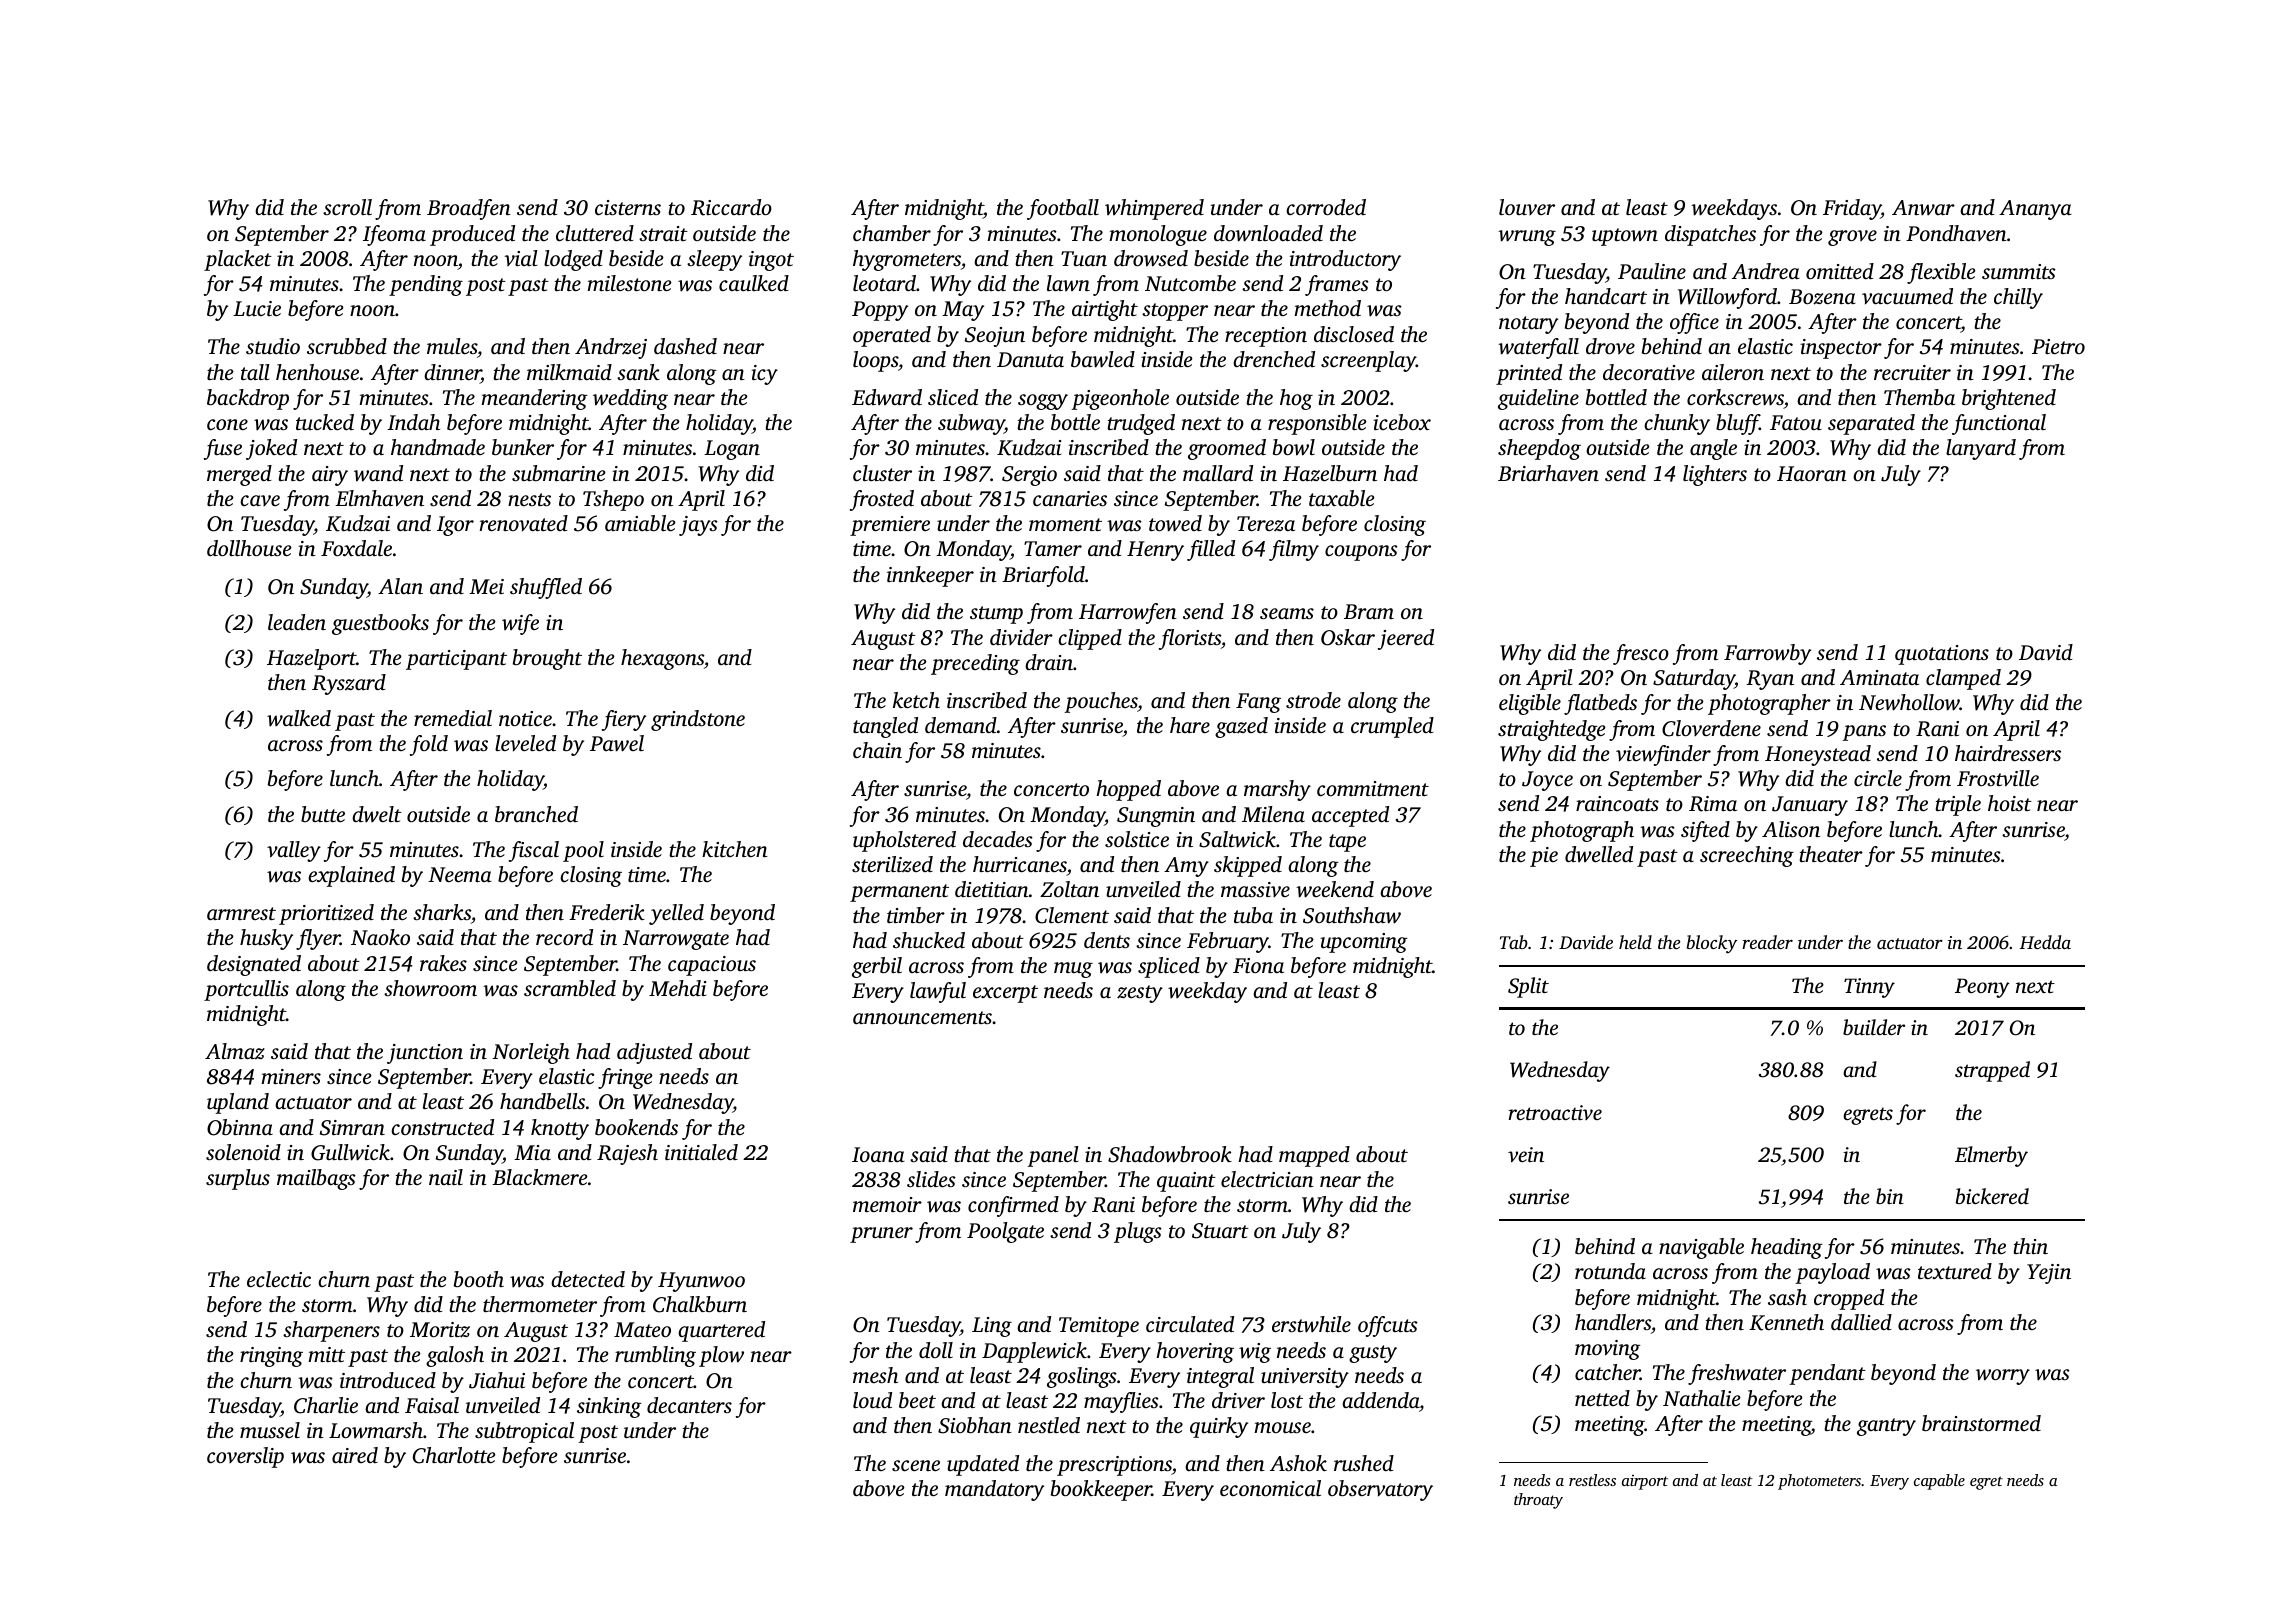  I want to click on submarine, so click(559, 473).
